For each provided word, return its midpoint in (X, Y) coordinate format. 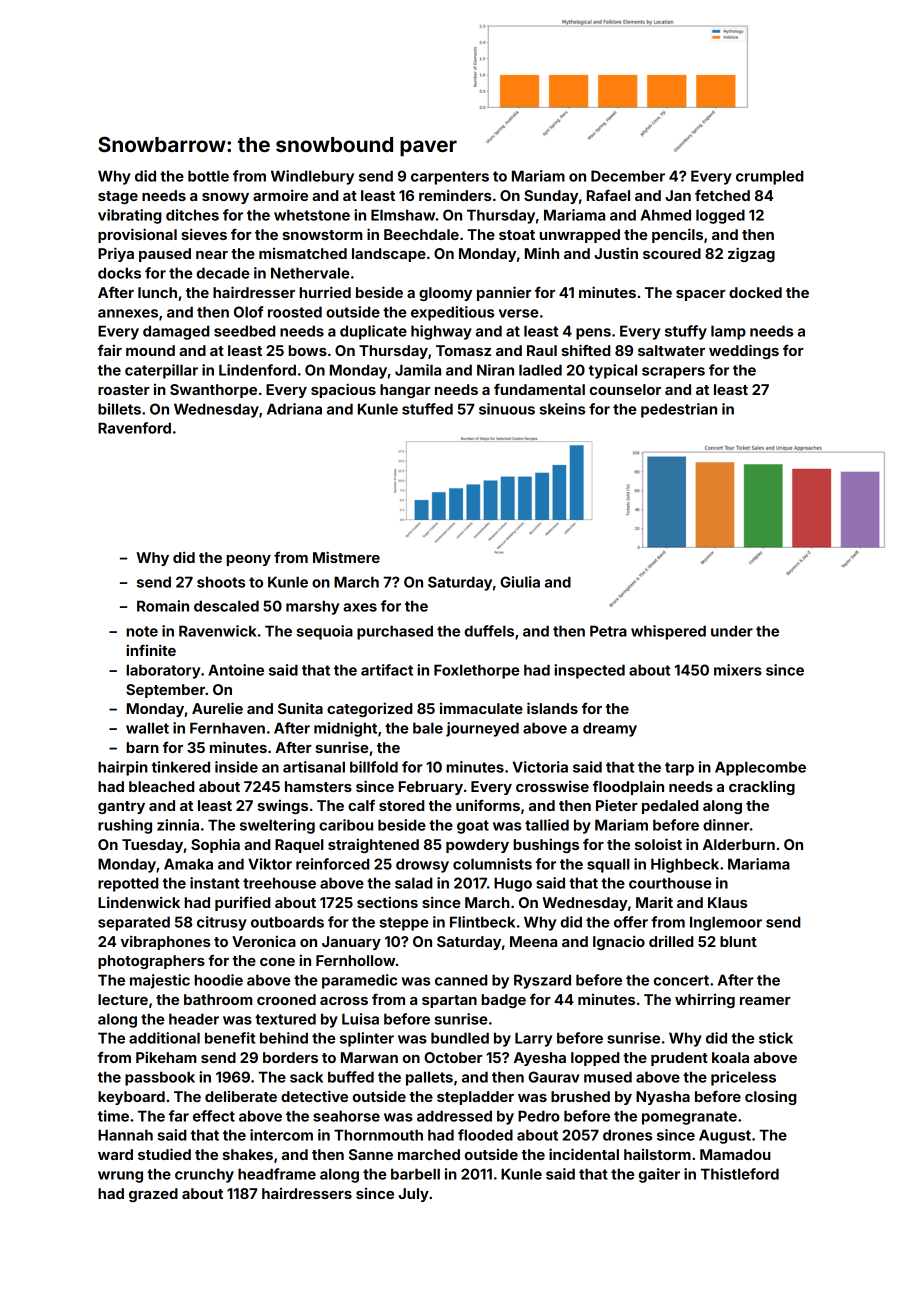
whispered (668, 632)
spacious (343, 390)
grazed (153, 1195)
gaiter (659, 1175)
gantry (121, 807)
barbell (415, 1174)
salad (413, 883)
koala (730, 1057)
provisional (137, 235)
